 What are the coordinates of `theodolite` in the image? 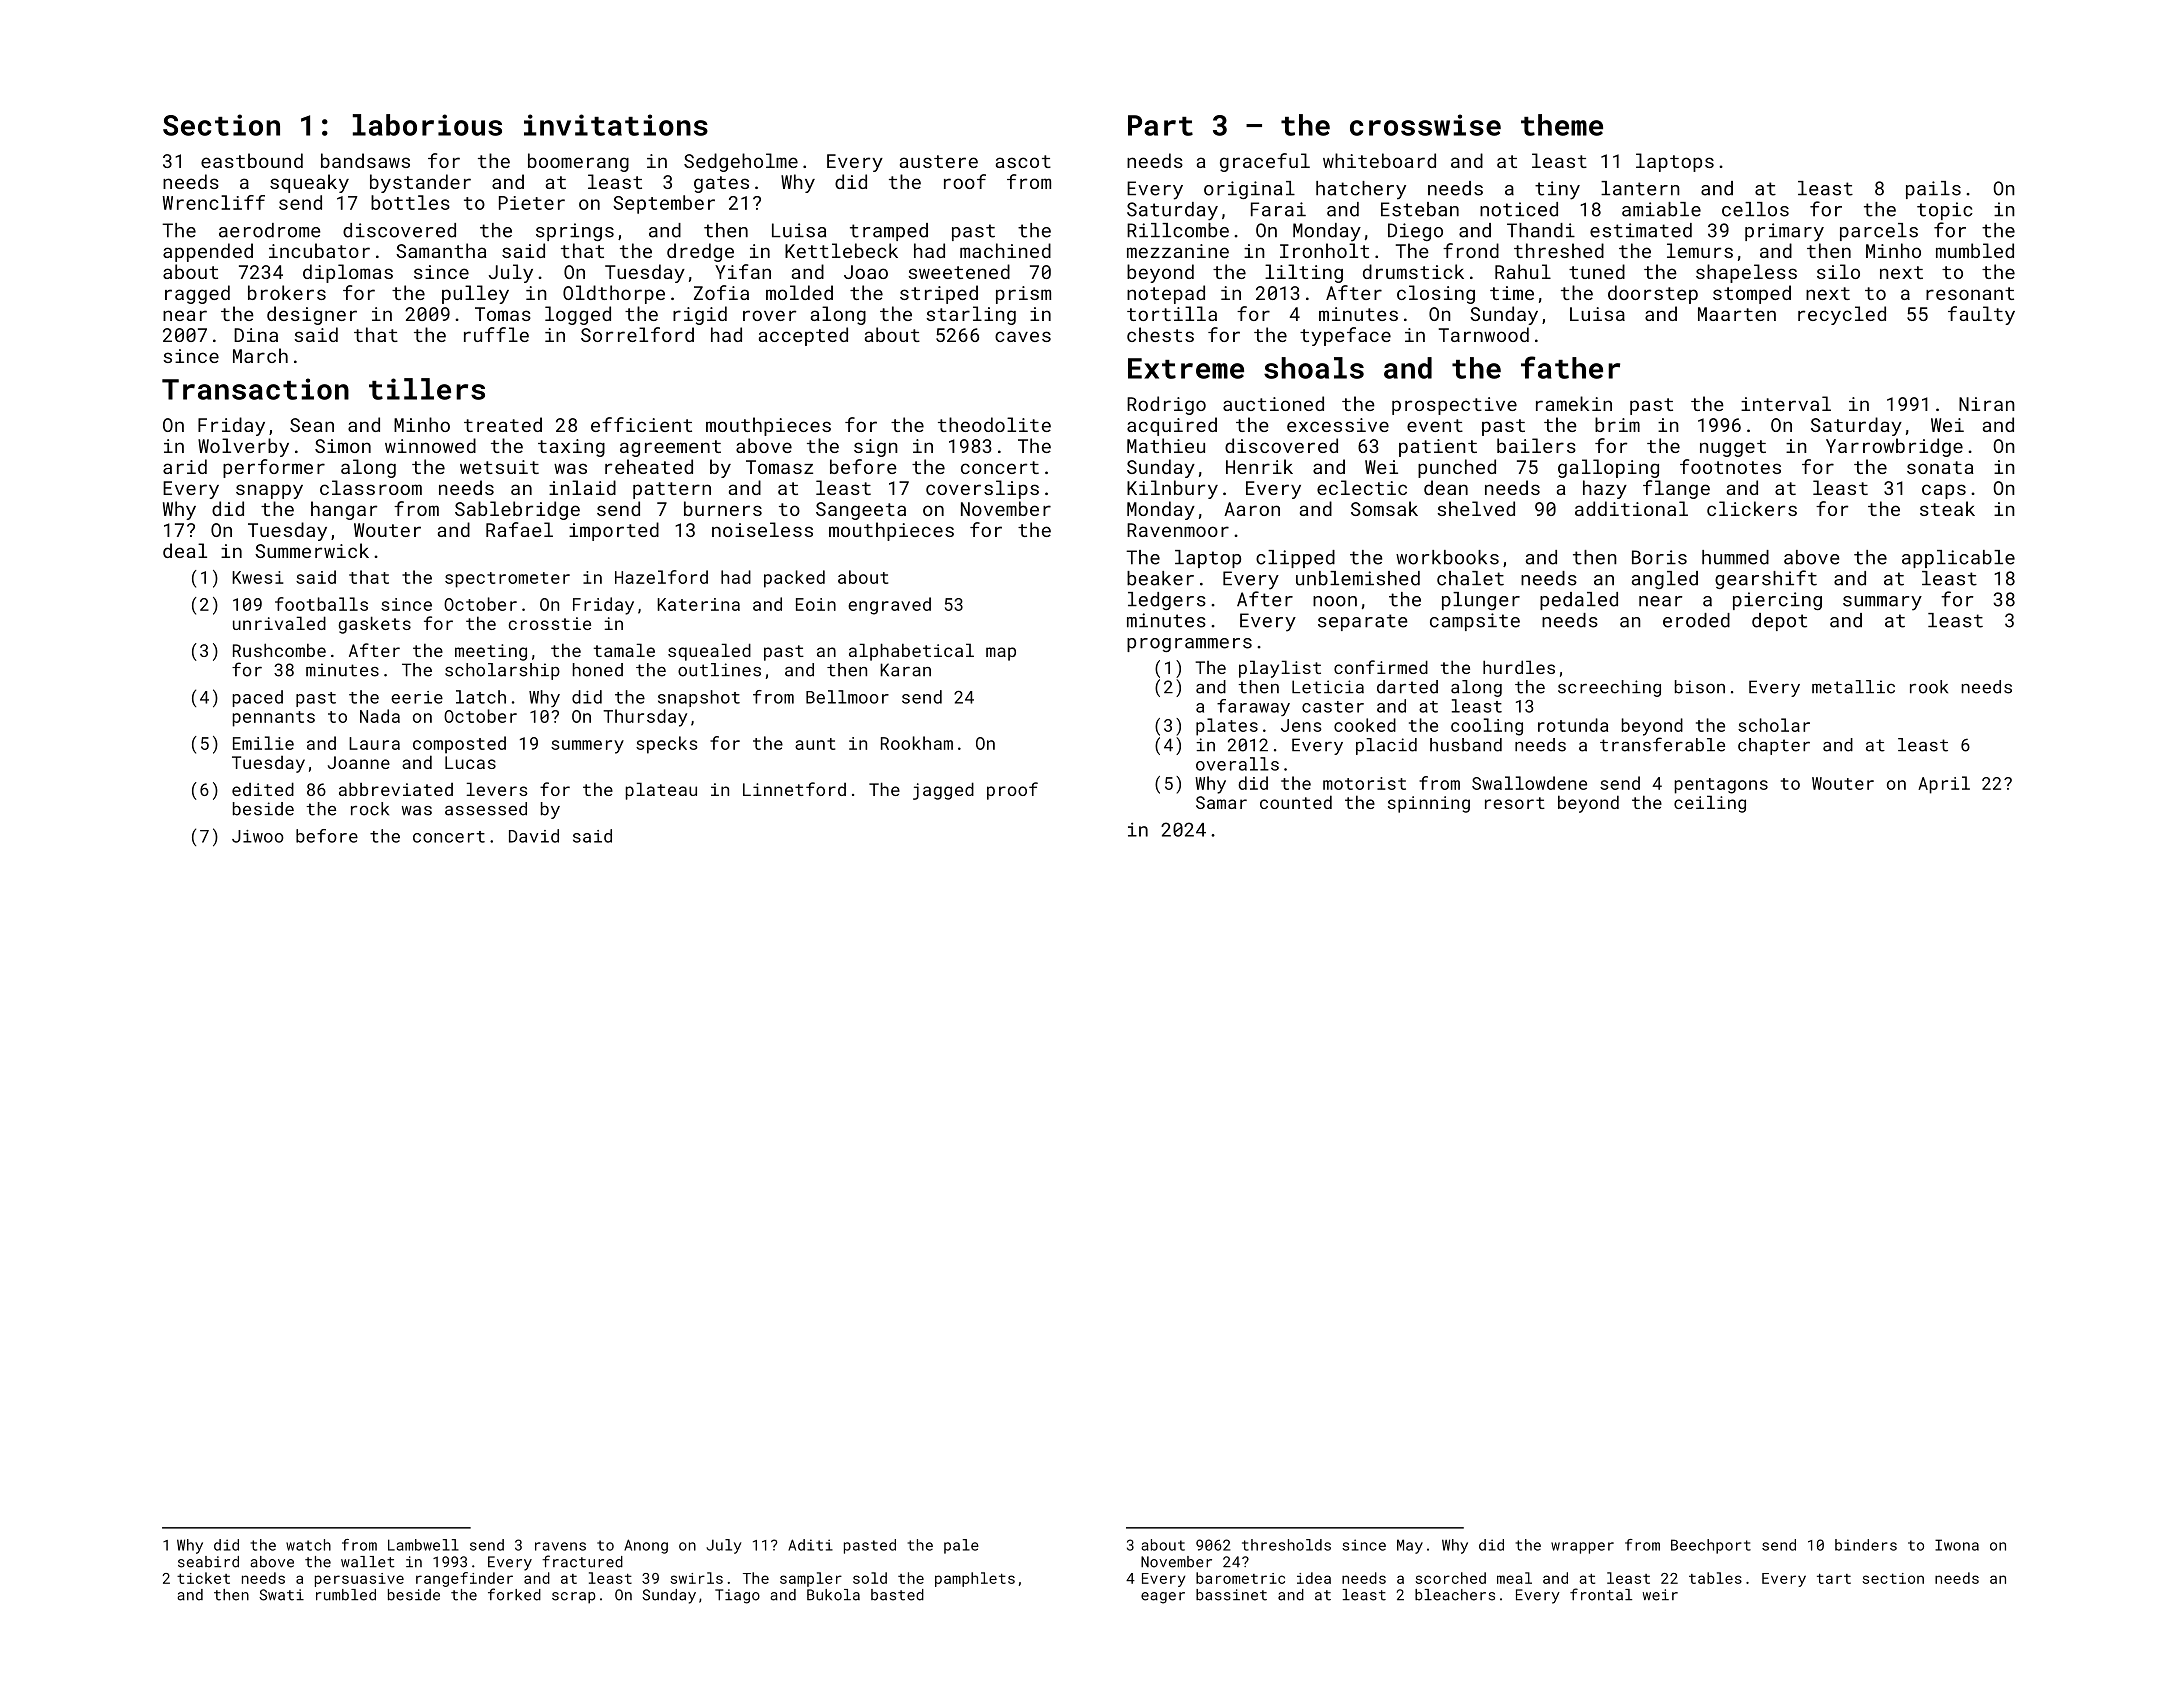 It's located at (994, 424).
